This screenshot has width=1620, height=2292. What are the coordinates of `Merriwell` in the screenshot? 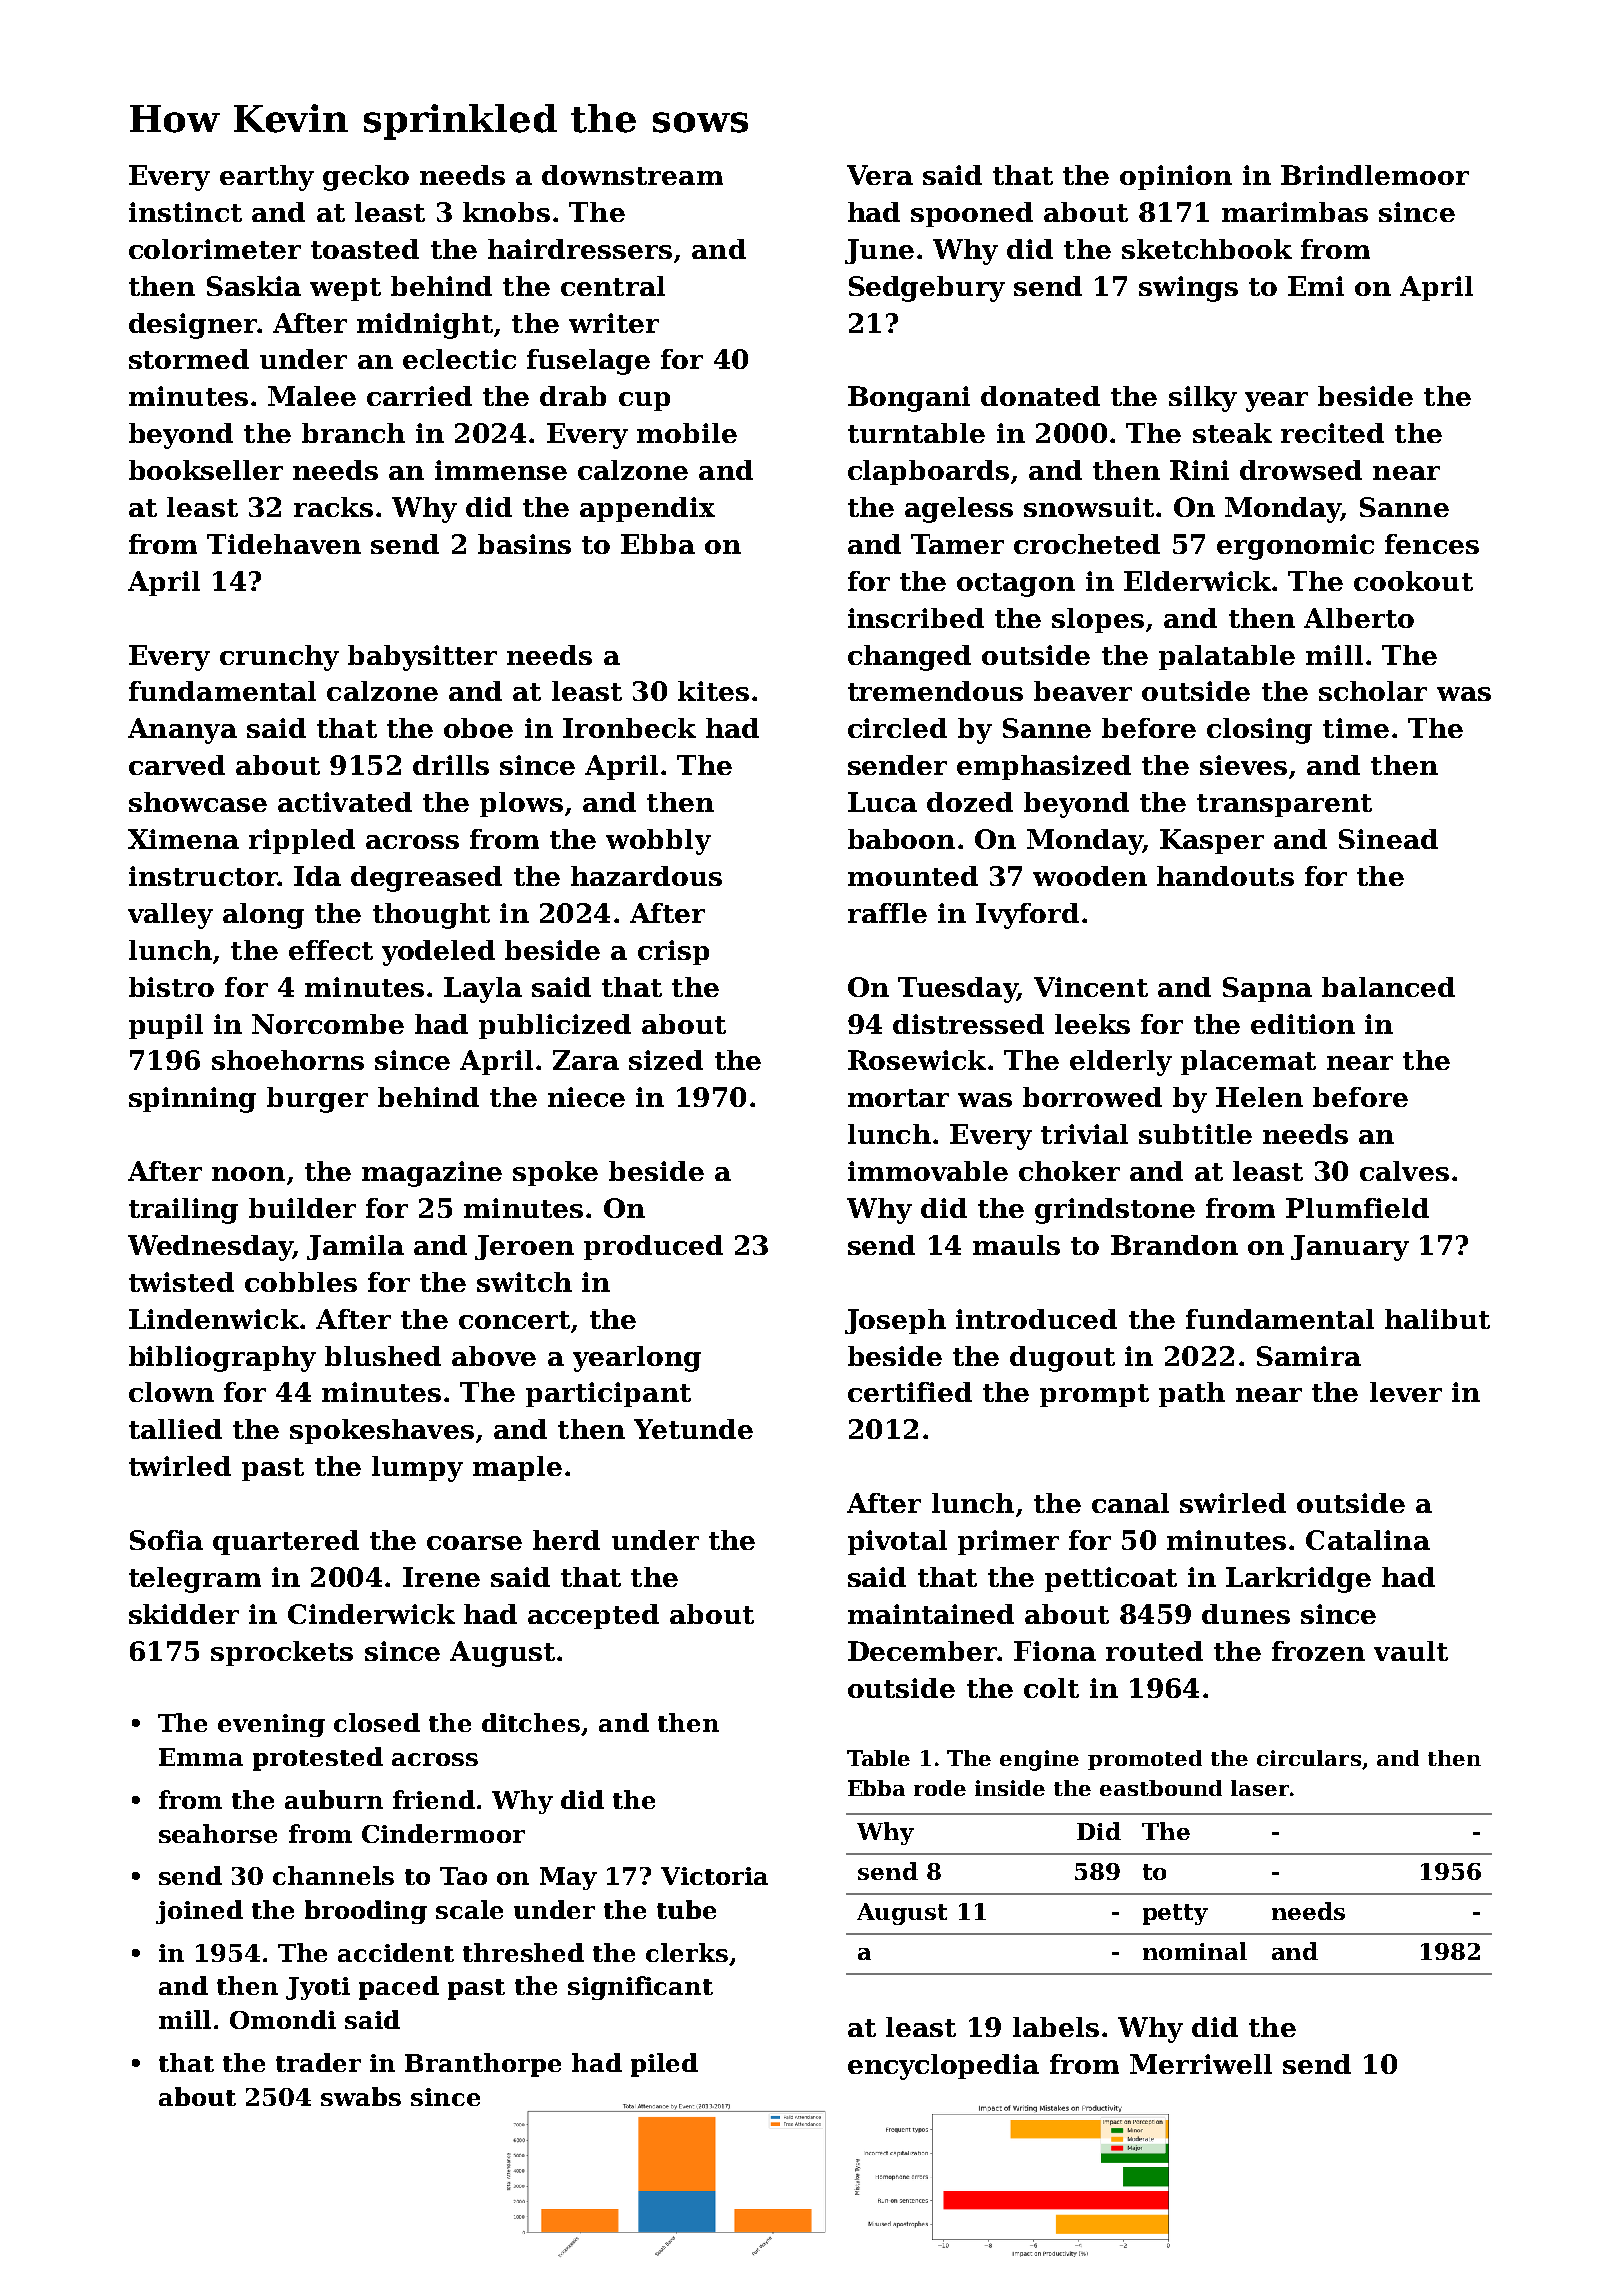 It's located at (1201, 2064).
